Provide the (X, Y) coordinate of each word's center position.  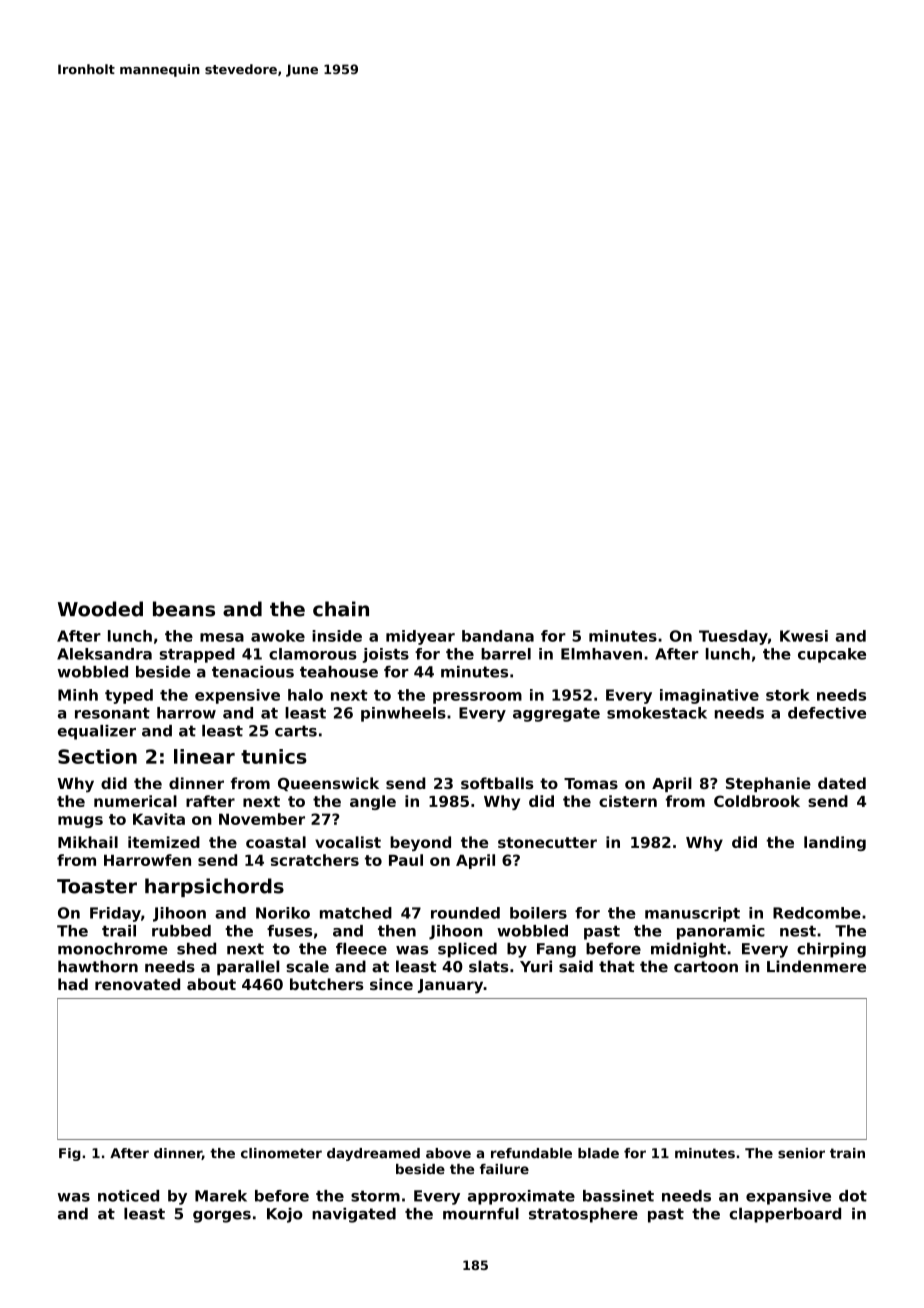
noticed (128, 1196)
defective (827, 713)
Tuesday (733, 637)
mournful (481, 1213)
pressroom (477, 698)
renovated (137, 984)
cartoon (706, 967)
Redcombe (817, 913)
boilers (538, 913)
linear (204, 756)
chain (341, 609)
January (450, 986)
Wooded (100, 609)
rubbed (181, 931)
